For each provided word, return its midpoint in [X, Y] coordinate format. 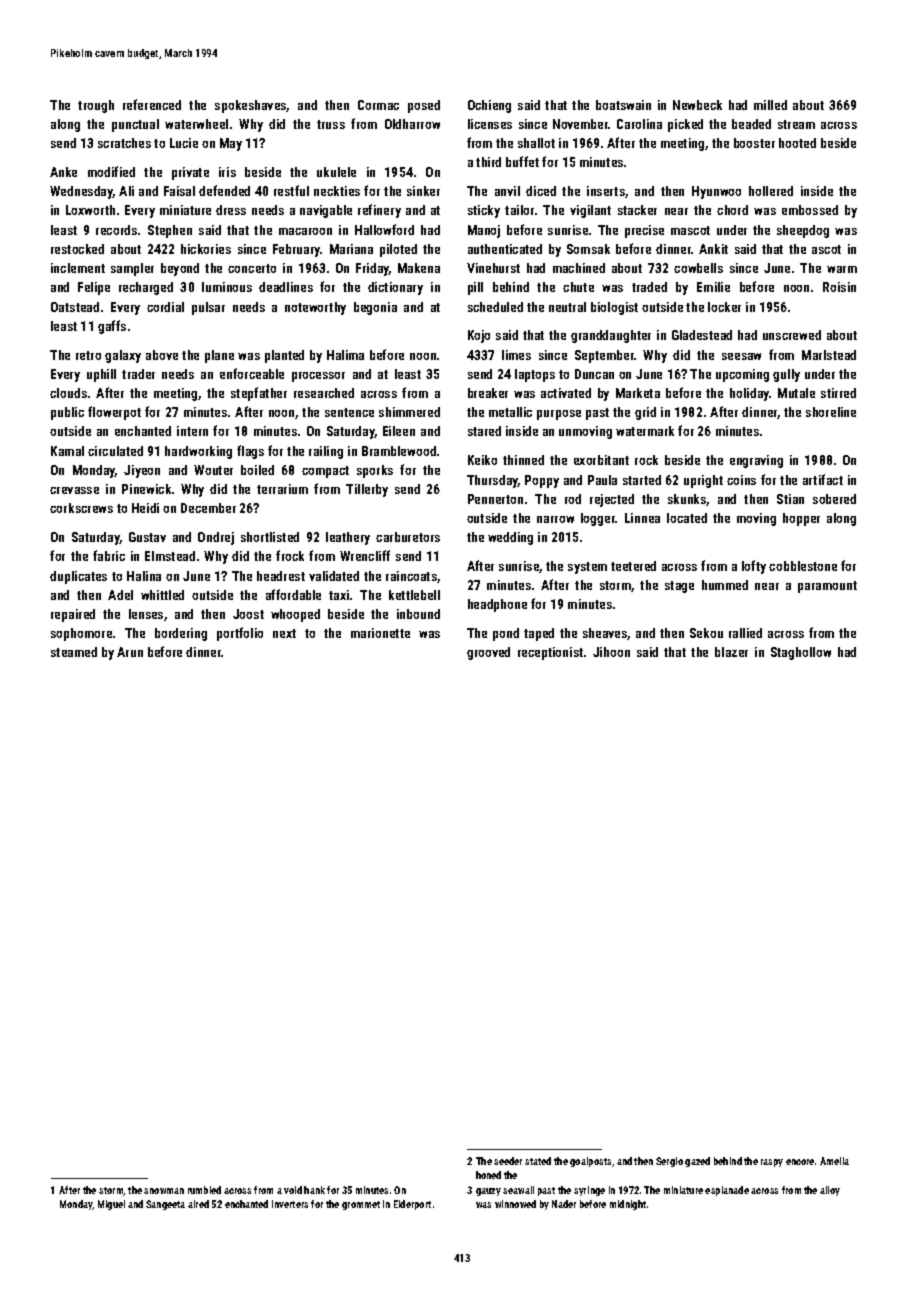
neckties [337, 191]
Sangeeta [165, 1205]
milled [770, 105]
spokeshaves [251, 106]
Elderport [412, 1205]
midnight [628, 1205]
